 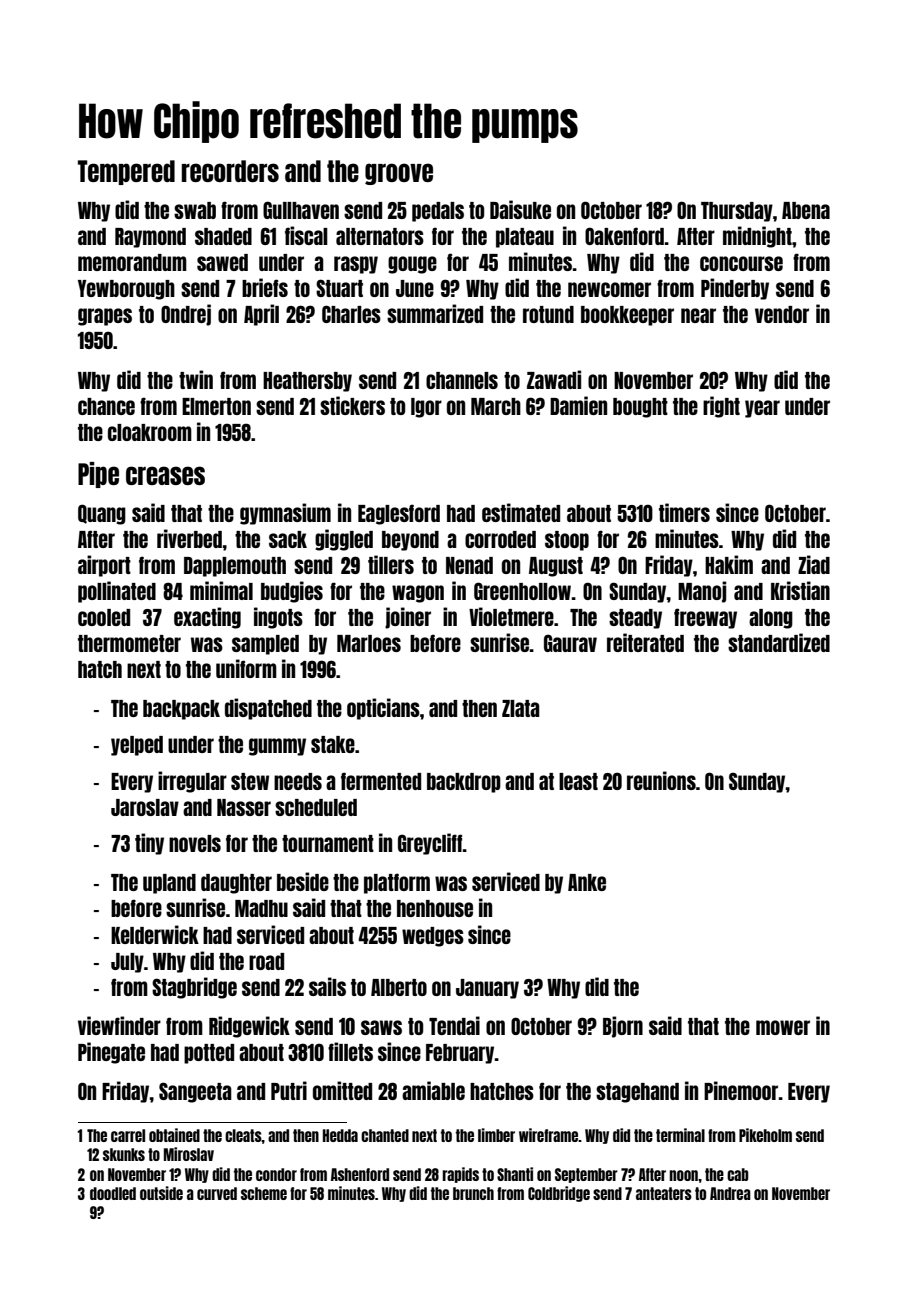 What do you see at coordinates (735, 289) in the screenshot?
I see `Pinderby` at bounding box center [735, 289].
